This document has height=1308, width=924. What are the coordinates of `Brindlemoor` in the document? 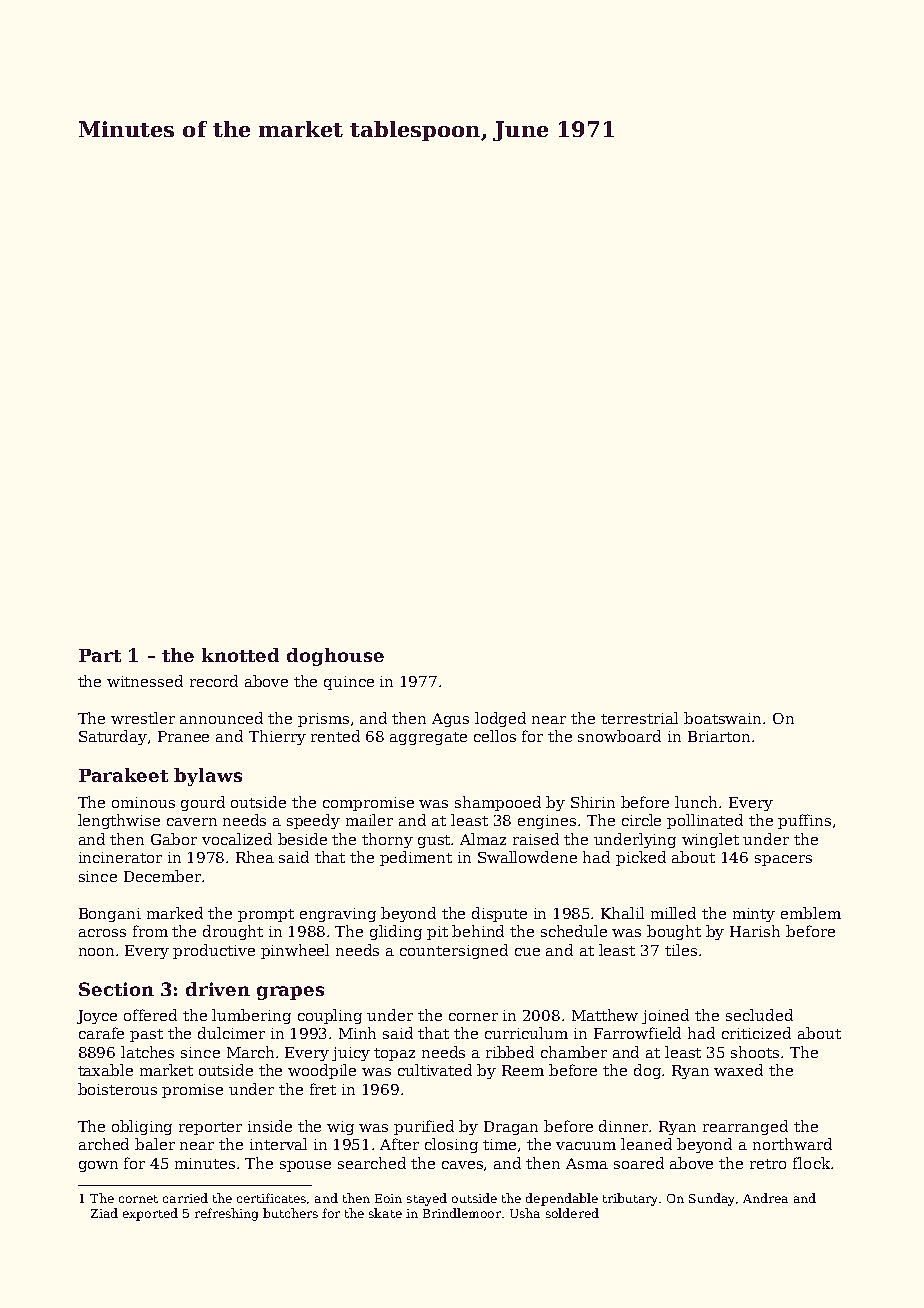 It's located at (462, 1213).
